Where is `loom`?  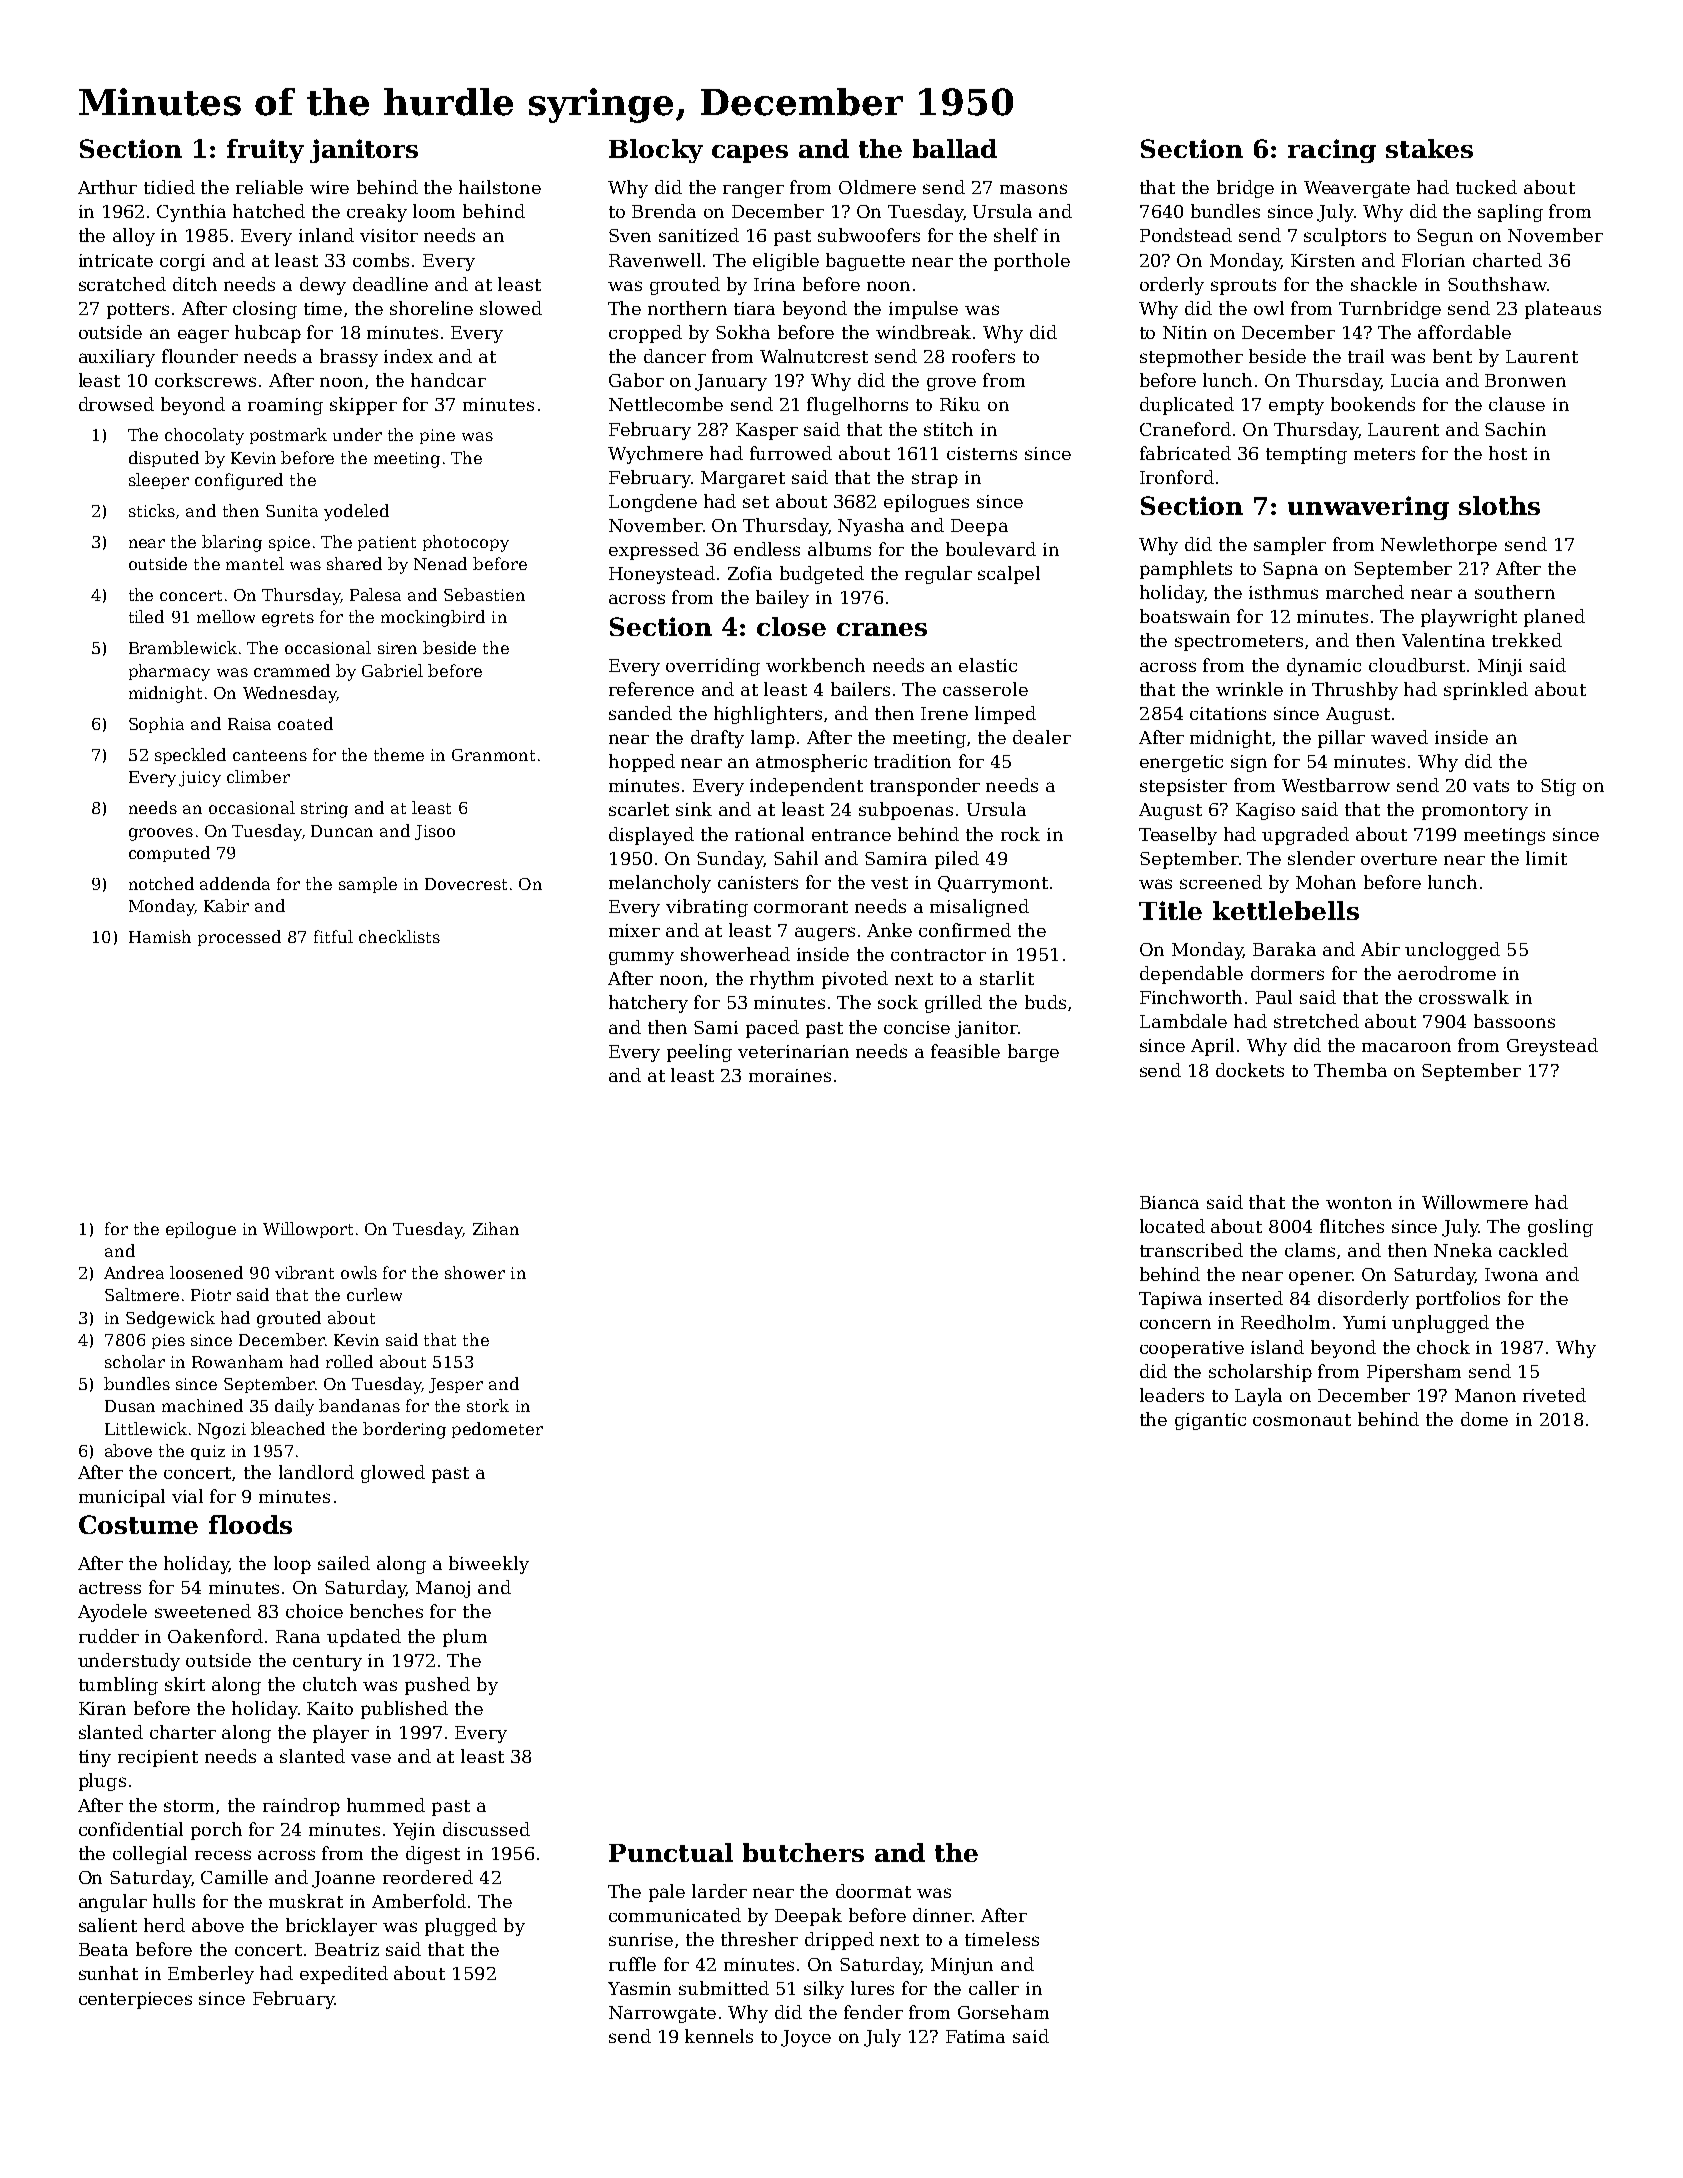
loom is located at coordinates (434, 211).
